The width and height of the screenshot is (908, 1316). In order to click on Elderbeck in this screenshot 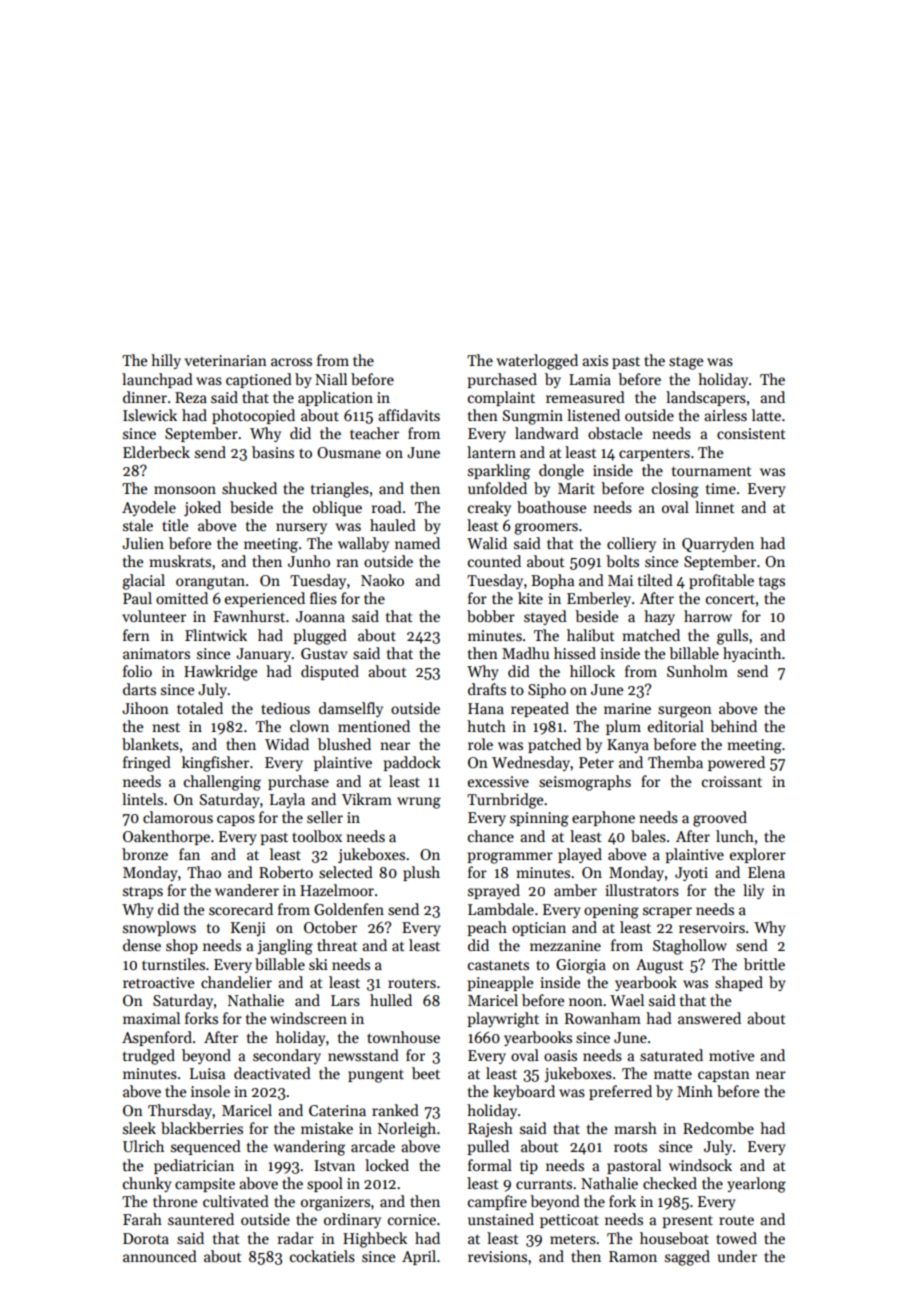, I will do `click(156, 452)`.
